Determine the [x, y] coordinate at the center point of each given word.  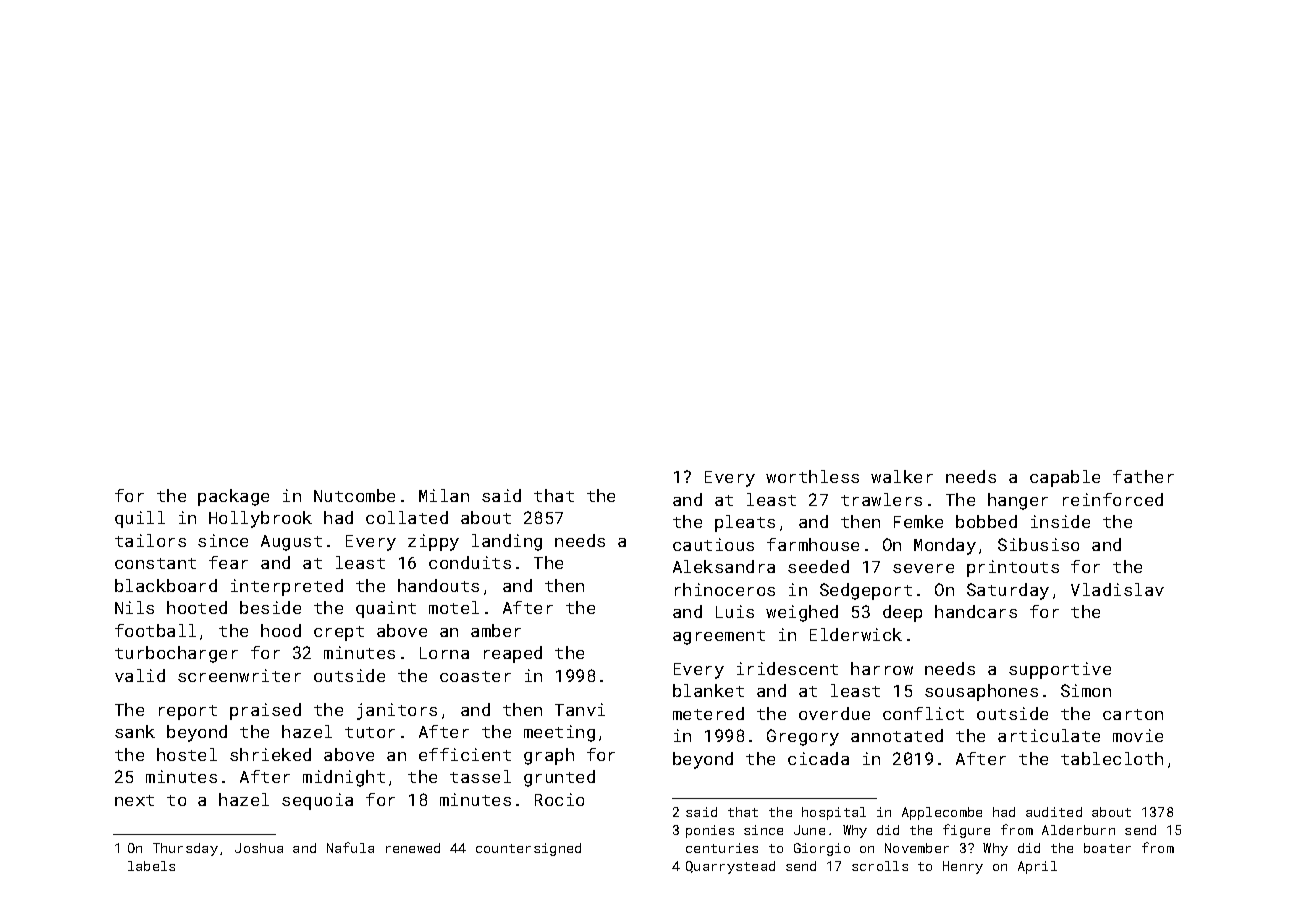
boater [1107, 848]
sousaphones [981, 692]
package [233, 497]
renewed [413, 848]
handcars [976, 611]
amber [496, 630]
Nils [134, 607]
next [134, 800]
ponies [710, 831]
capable [1065, 478]
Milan [444, 495]
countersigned [528, 849]
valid [140, 675]
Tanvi [580, 709]
